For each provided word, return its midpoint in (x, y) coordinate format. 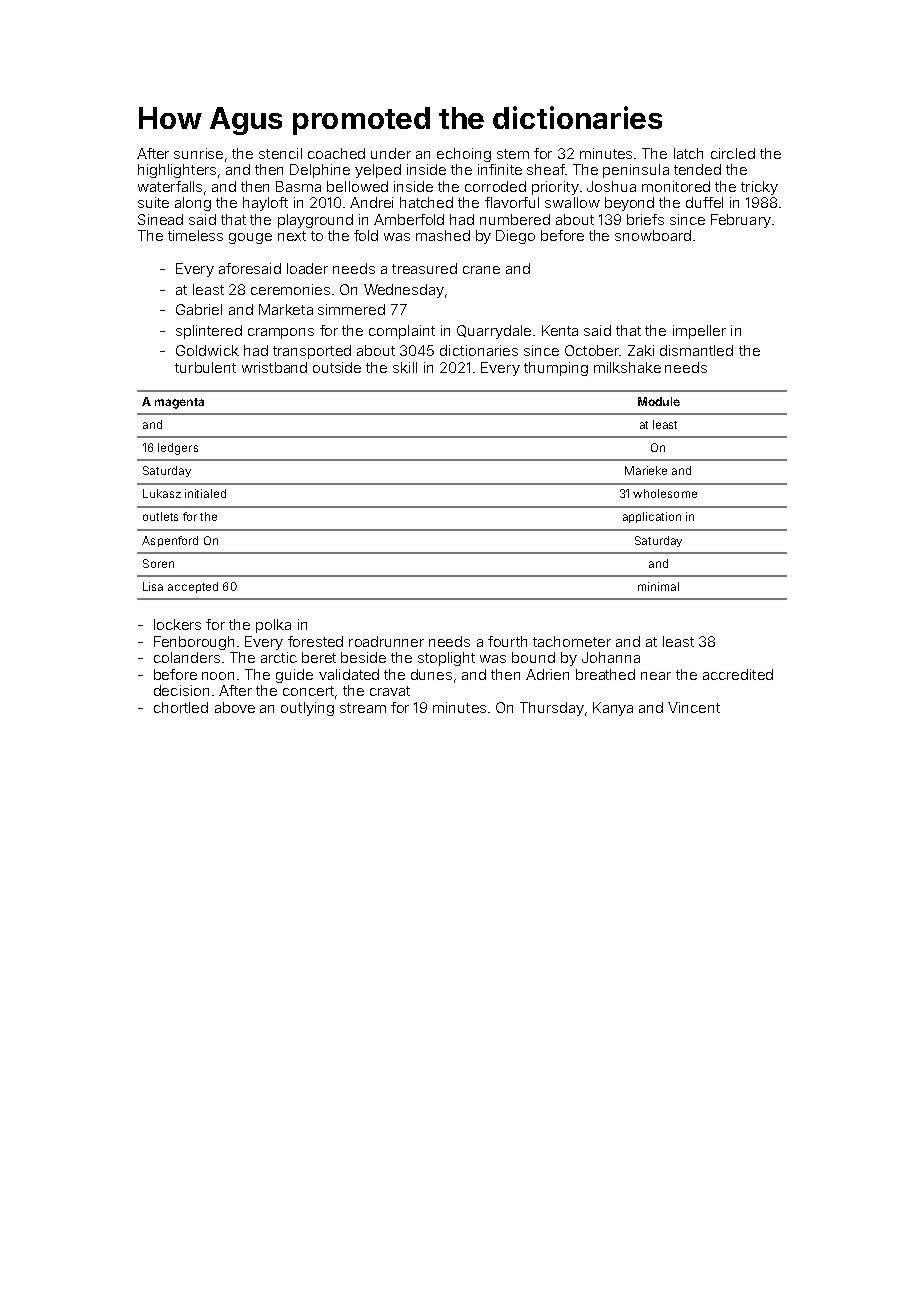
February (741, 221)
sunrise (198, 153)
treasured (424, 268)
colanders (187, 657)
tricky (759, 188)
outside (337, 367)
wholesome (665, 493)
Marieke (646, 470)
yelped (378, 171)
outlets (160, 516)
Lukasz (162, 493)
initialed (205, 493)
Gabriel (199, 309)
